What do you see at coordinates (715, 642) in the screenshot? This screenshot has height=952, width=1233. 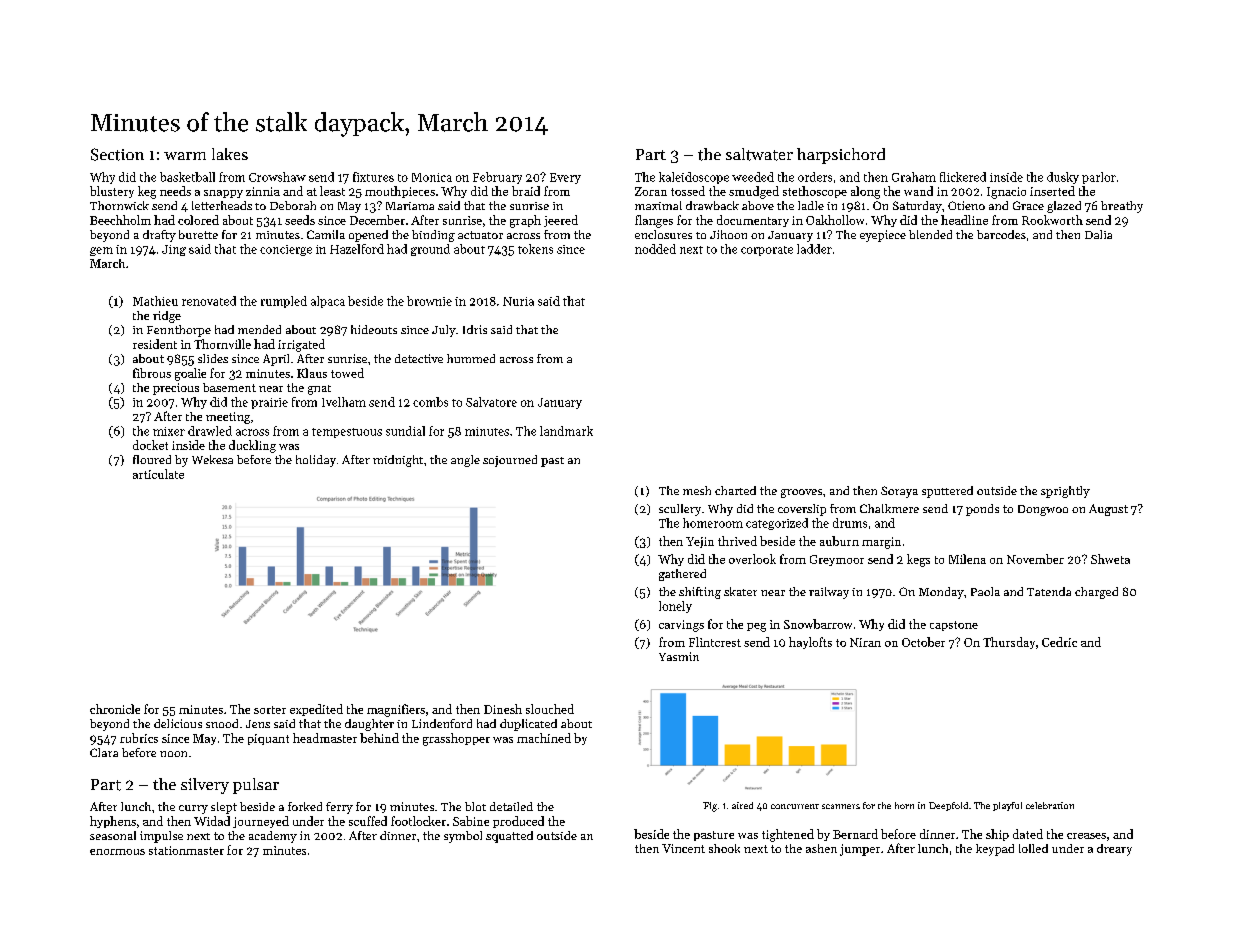 I see `Flintcrest` at bounding box center [715, 642].
